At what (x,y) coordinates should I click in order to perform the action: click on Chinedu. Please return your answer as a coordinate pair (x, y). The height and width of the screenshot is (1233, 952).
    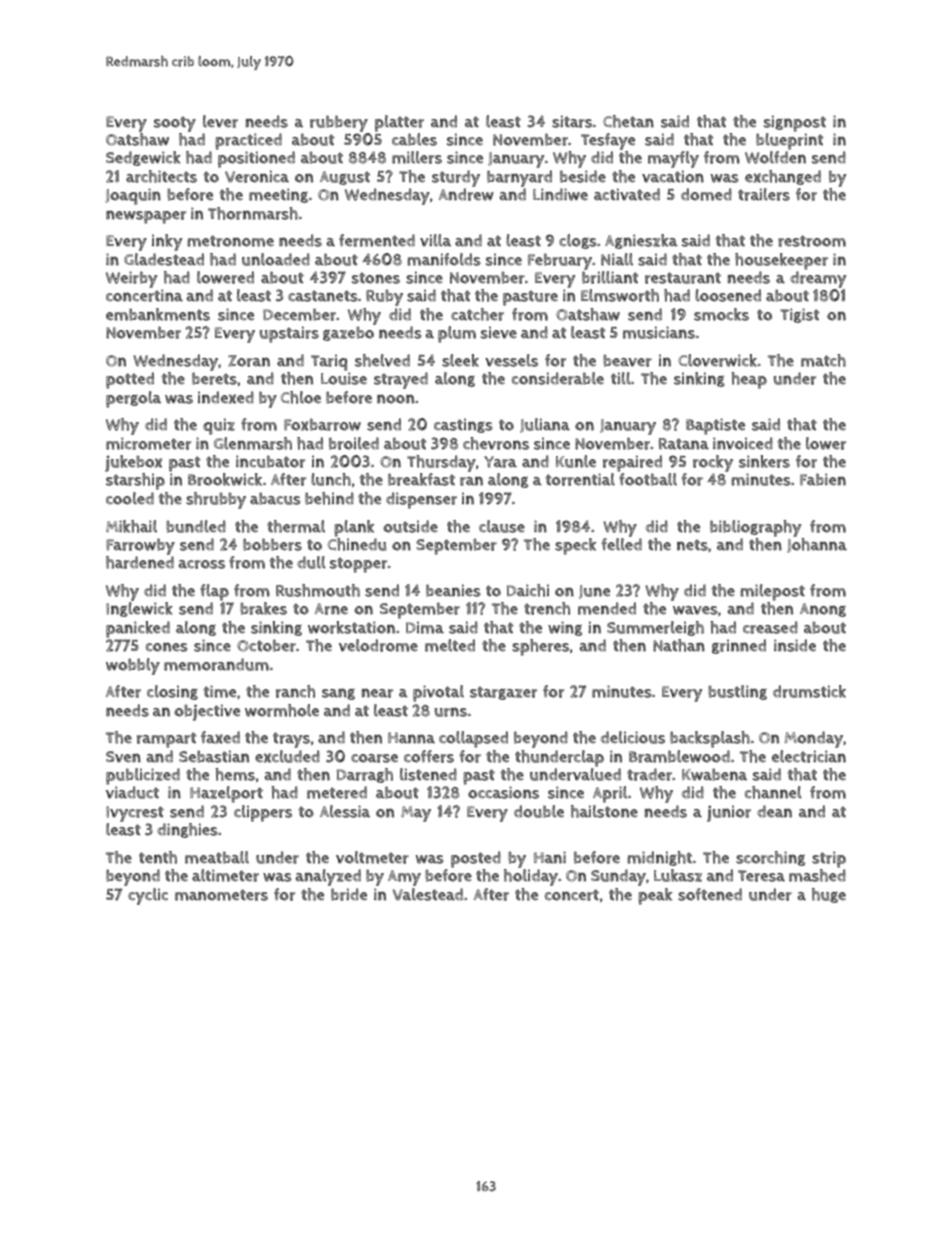
    Looking at the image, I should click on (357, 544).
